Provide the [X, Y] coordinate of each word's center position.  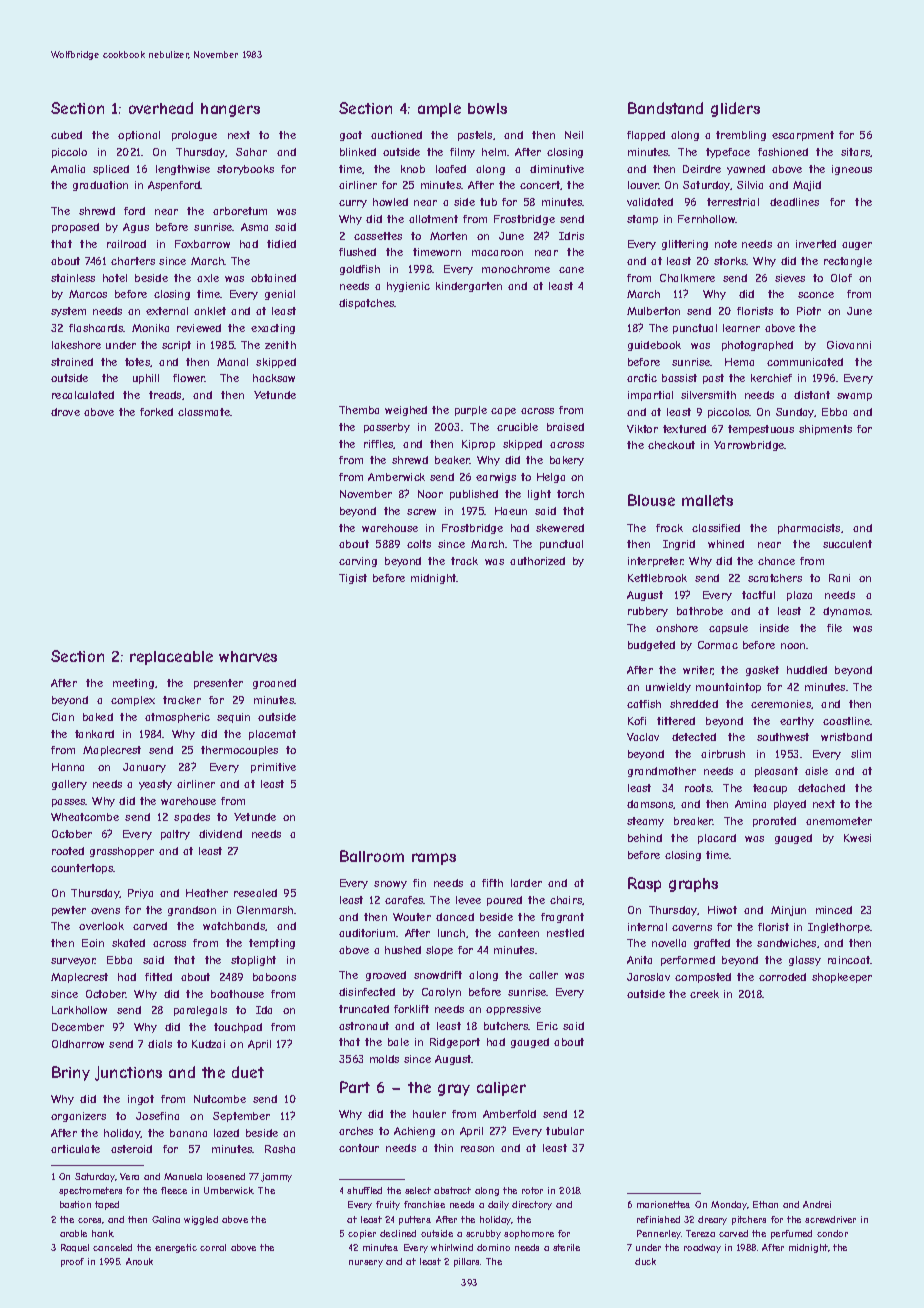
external [167, 311]
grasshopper [122, 852]
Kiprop [478, 445]
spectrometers [90, 1191]
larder [526, 883]
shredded [694, 704]
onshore [677, 628]
